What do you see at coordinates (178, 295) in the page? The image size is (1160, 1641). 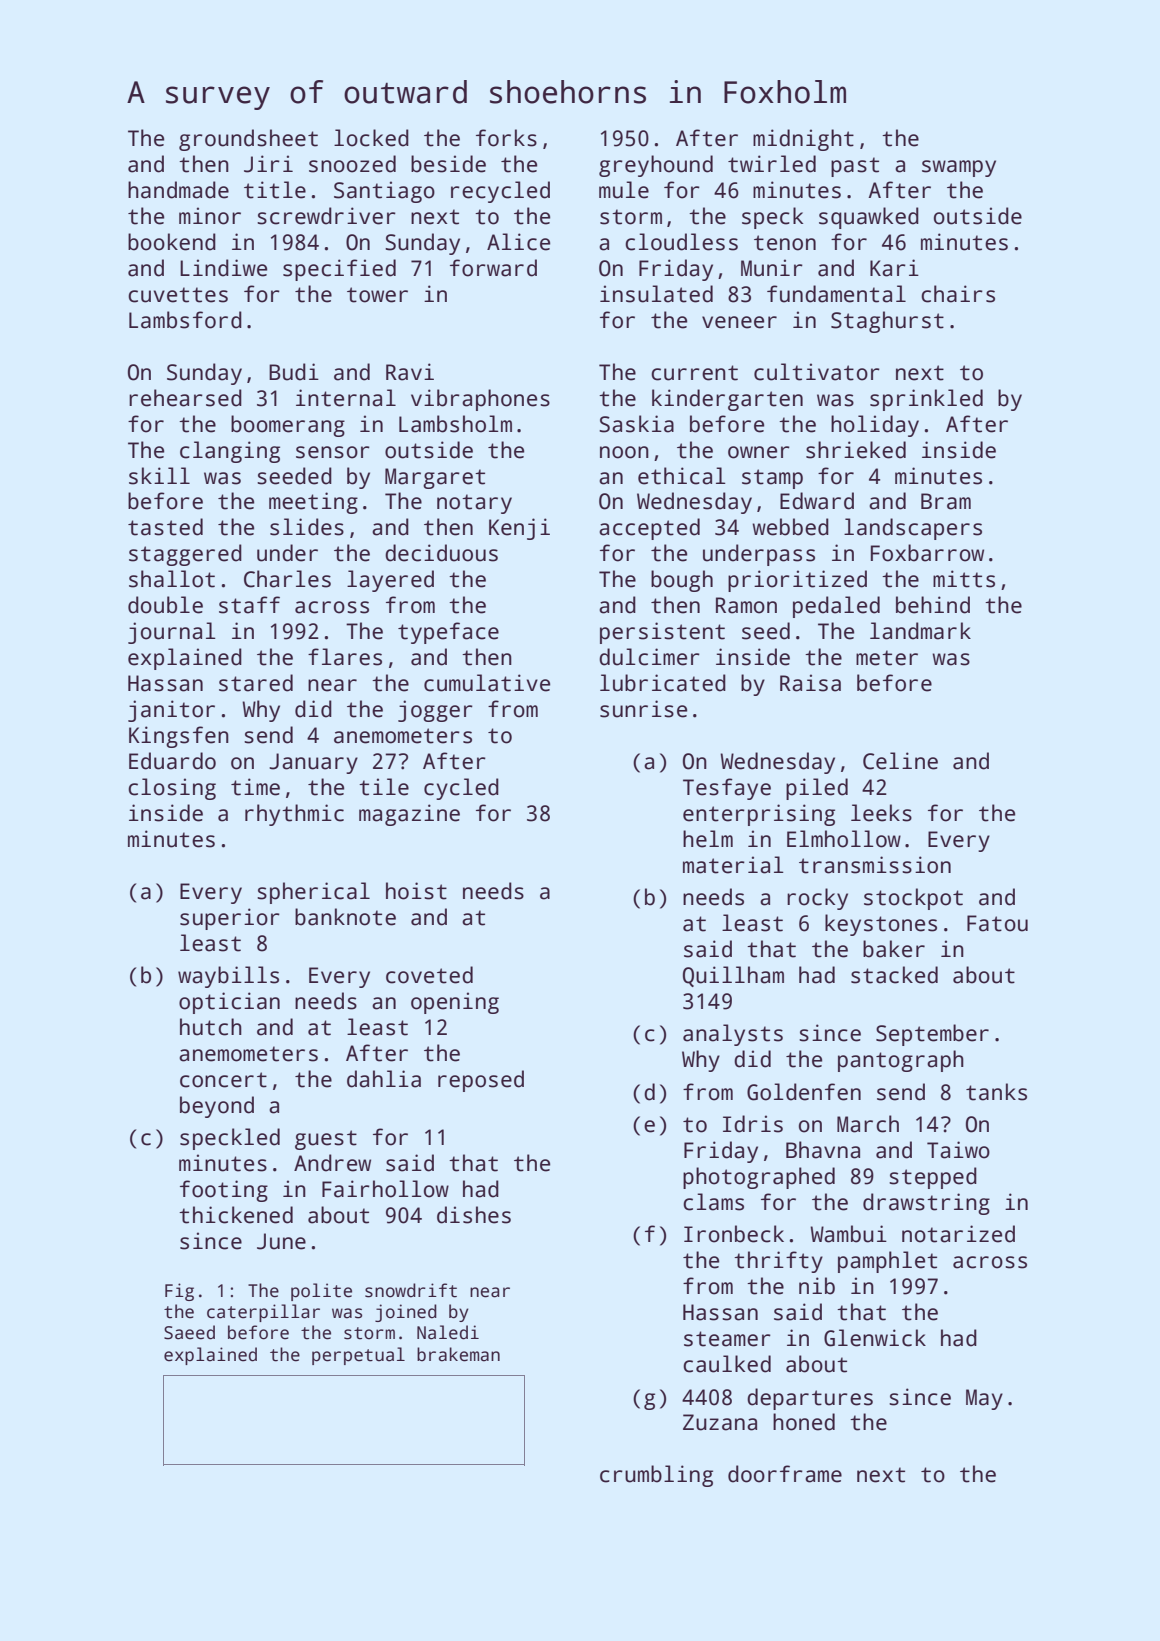 I see `cuvettes` at bounding box center [178, 295].
